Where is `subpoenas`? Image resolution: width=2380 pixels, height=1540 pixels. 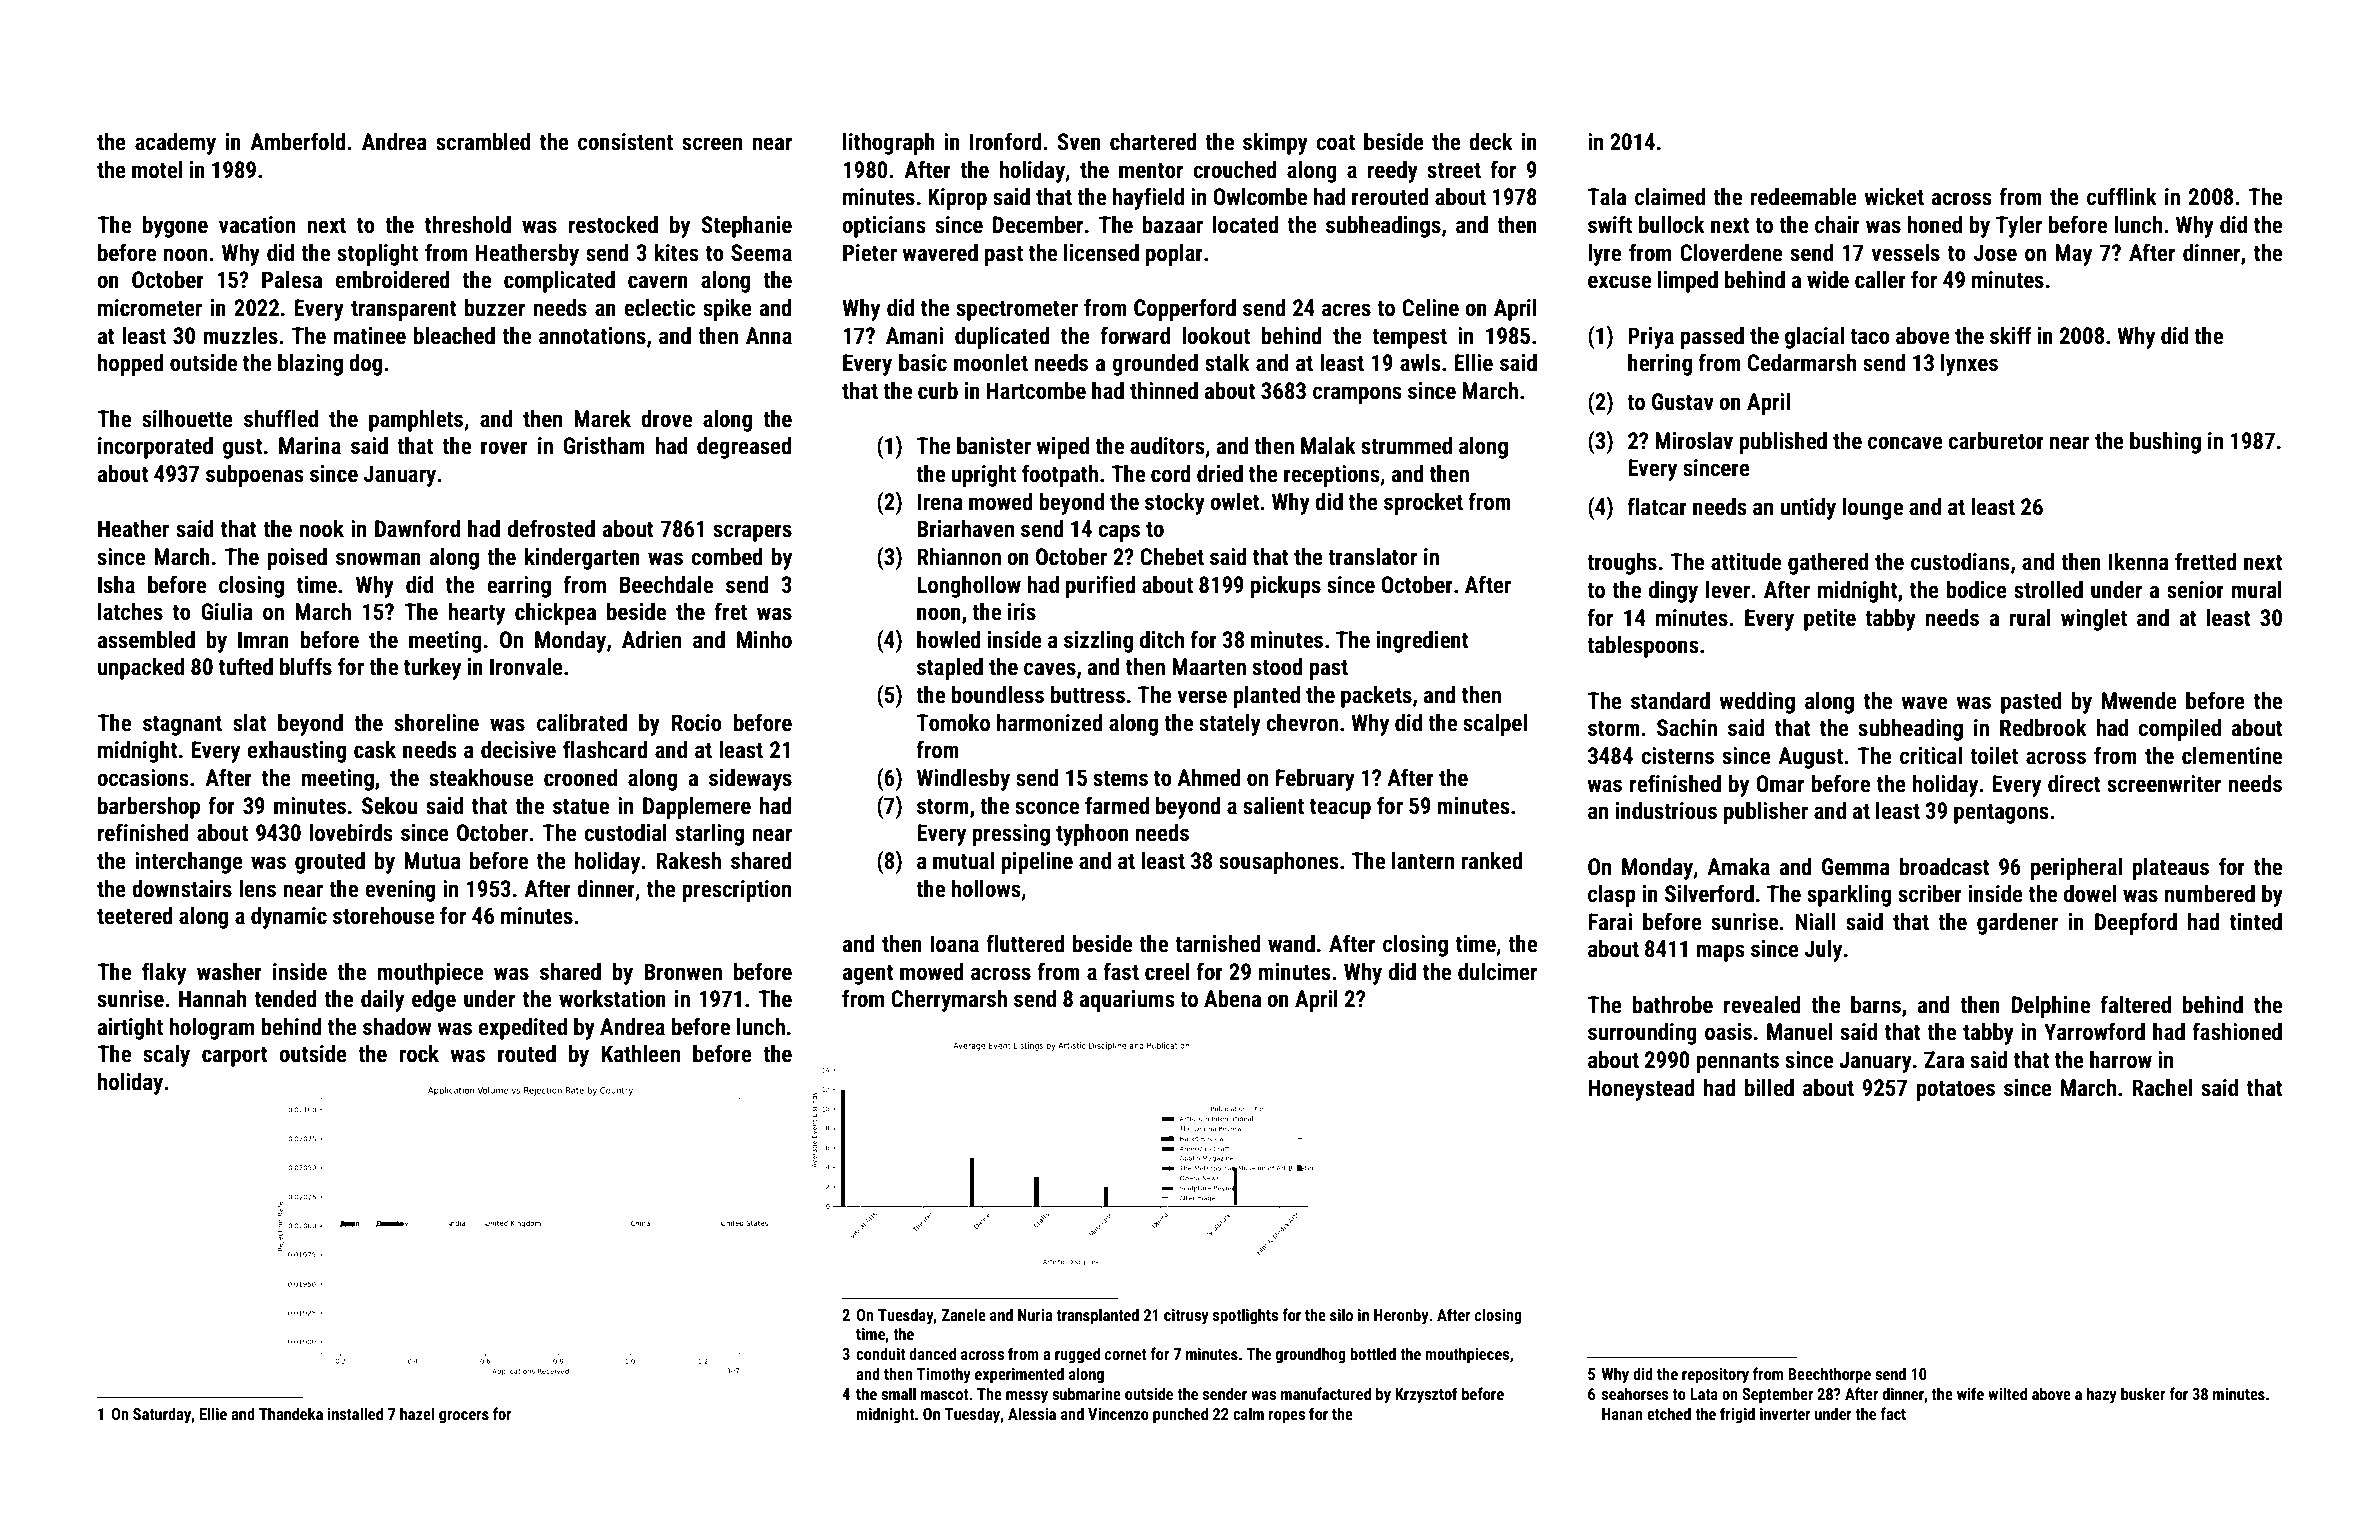 subpoenas is located at coordinates (255, 476).
